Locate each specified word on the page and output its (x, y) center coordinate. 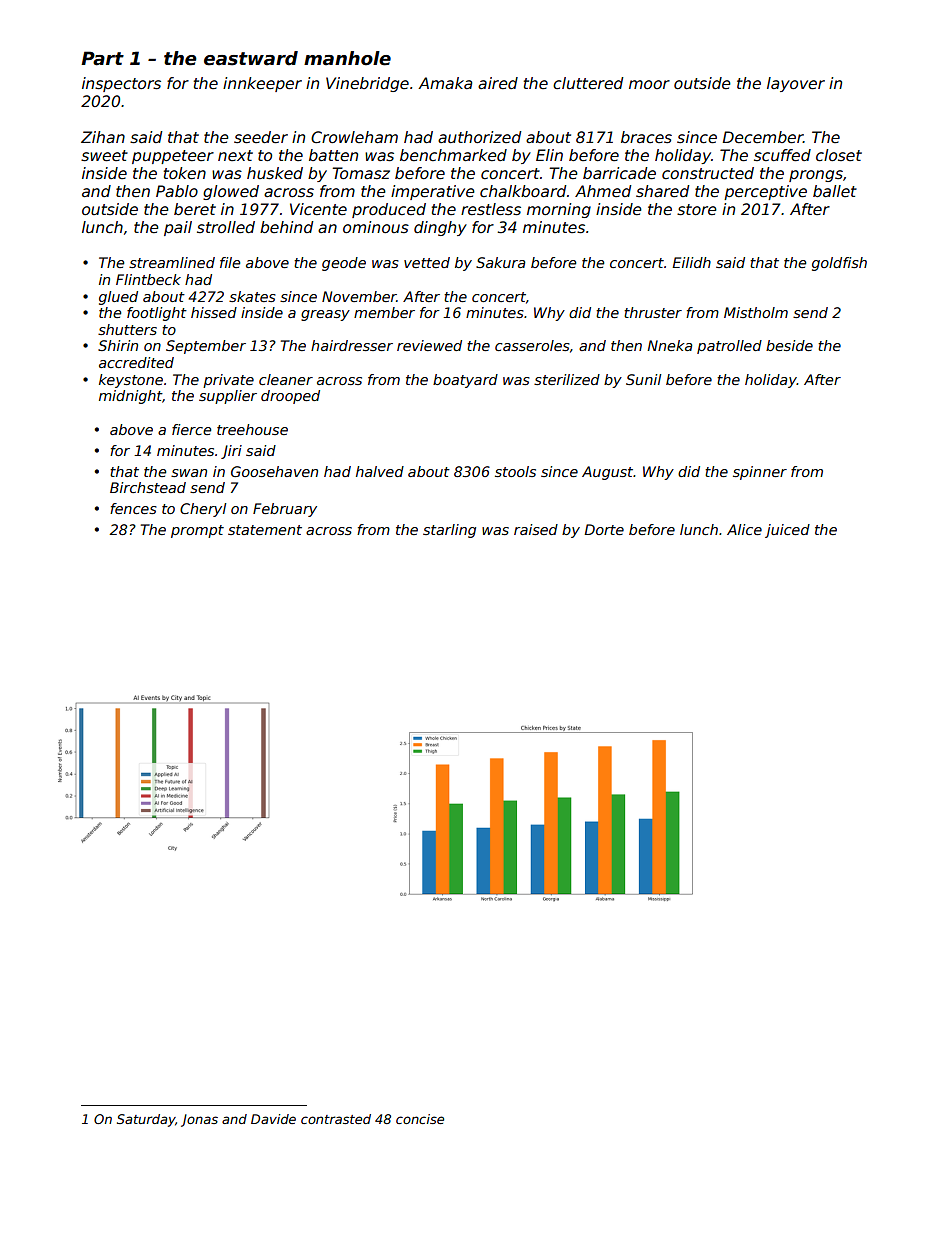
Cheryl (203, 510)
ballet (835, 191)
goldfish (839, 264)
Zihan (103, 137)
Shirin (118, 345)
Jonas (199, 1120)
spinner (760, 473)
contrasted (336, 1119)
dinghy (440, 228)
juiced (787, 531)
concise (420, 1119)
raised (536, 529)
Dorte (604, 529)
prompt (197, 531)
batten (333, 155)
